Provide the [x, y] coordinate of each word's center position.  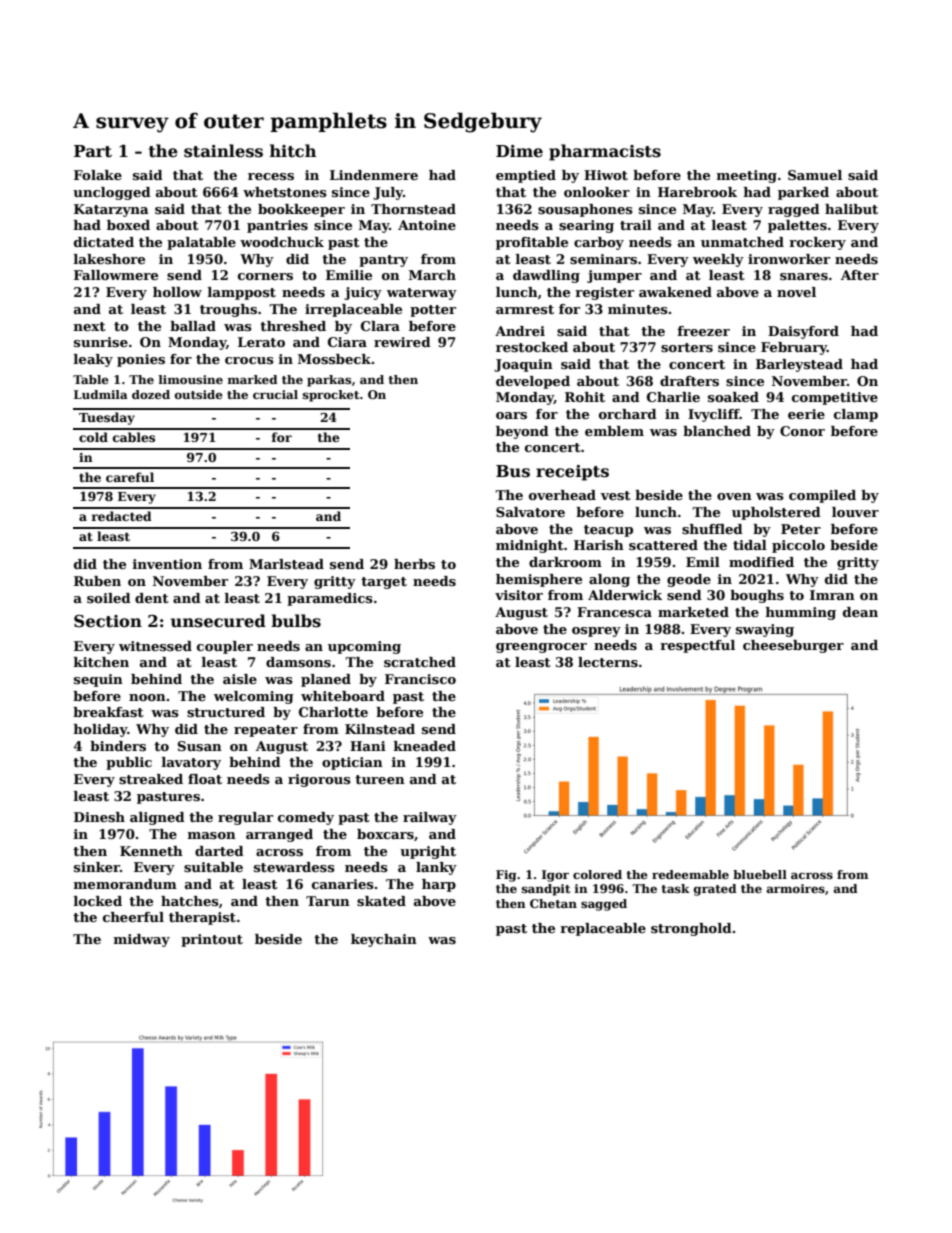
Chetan [553, 903]
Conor [802, 431]
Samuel [815, 175]
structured [226, 712]
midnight [530, 546]
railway [430, 818]
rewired [402, 342]
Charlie [673, 397]
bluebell [760, 874]
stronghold [691, 929]
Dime [519, 151]
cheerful [133, 917]
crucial [275, 394]
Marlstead [286, 564]
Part [93, 151]
